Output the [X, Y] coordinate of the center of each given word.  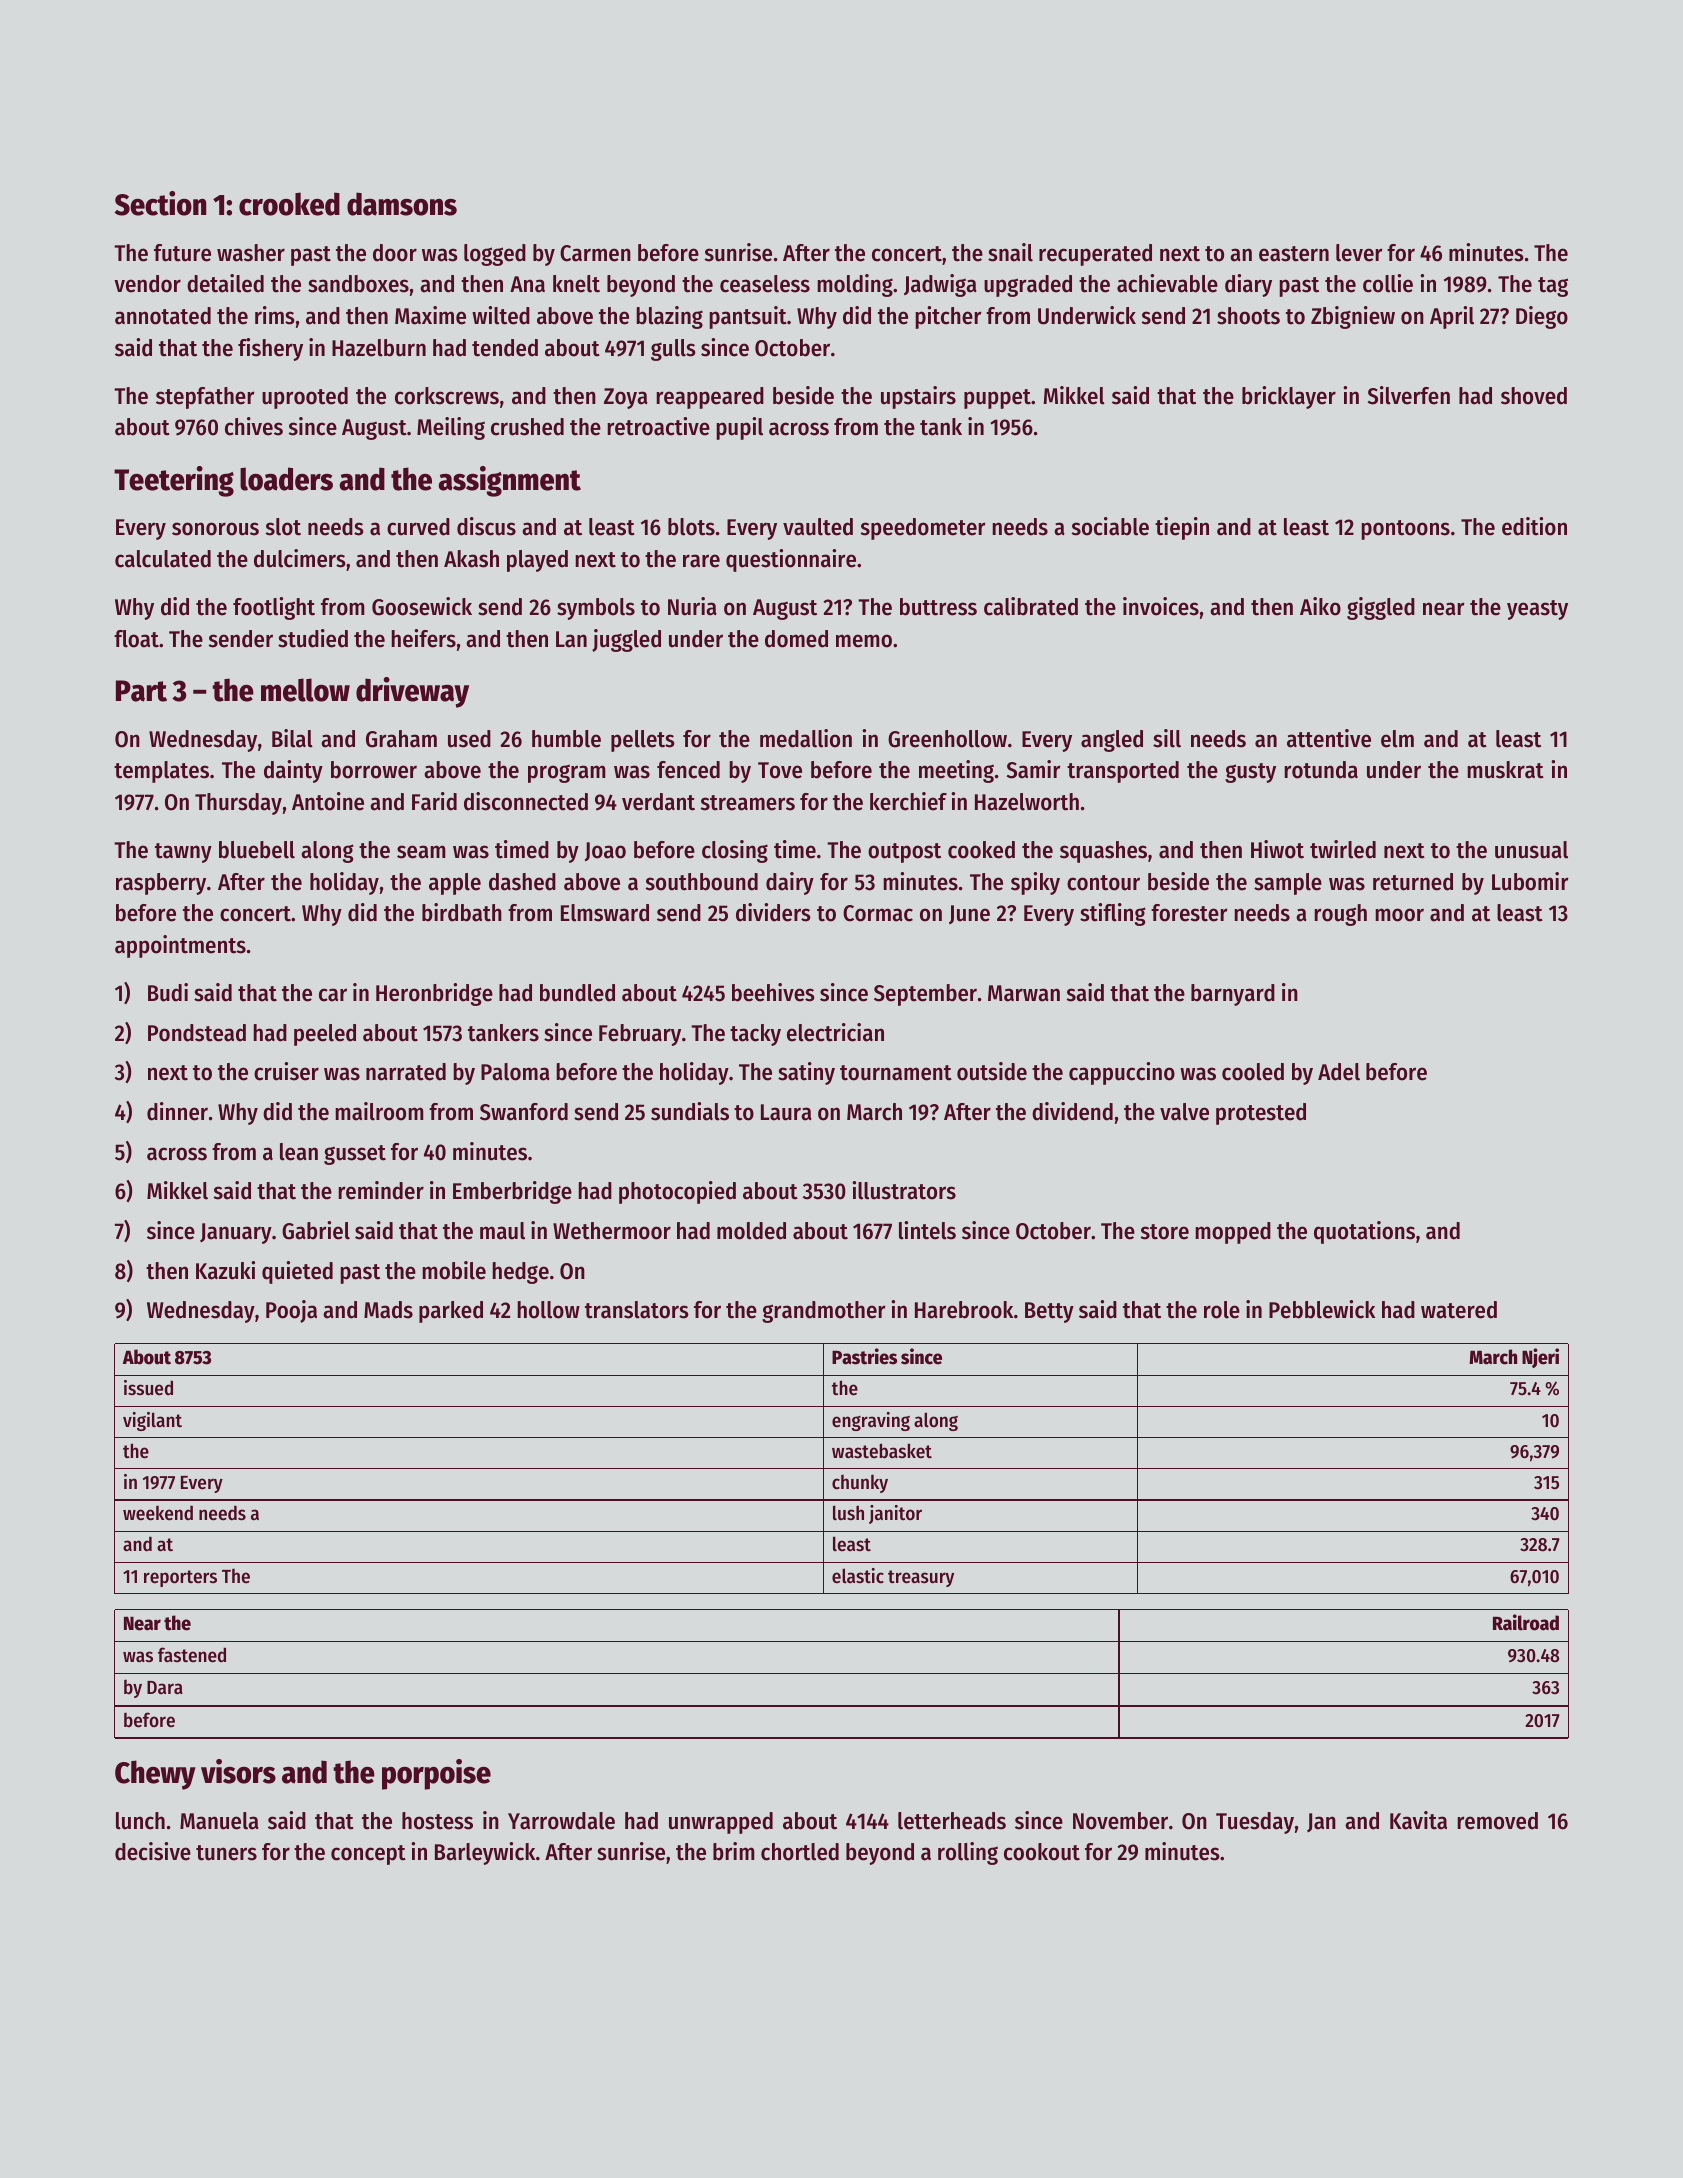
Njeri [1540, 1358]
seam [421, 852]
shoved [1534, 396]
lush [848, 1513]
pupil [739, 428]
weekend [158, 1513]
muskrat [1505, 770]
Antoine [328, 801]
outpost [904, 853]
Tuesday [1255, 1823]
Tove [780, 770]
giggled [1381, 608]
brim [734, 1851]
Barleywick [485, 1853]
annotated [163, 316]
